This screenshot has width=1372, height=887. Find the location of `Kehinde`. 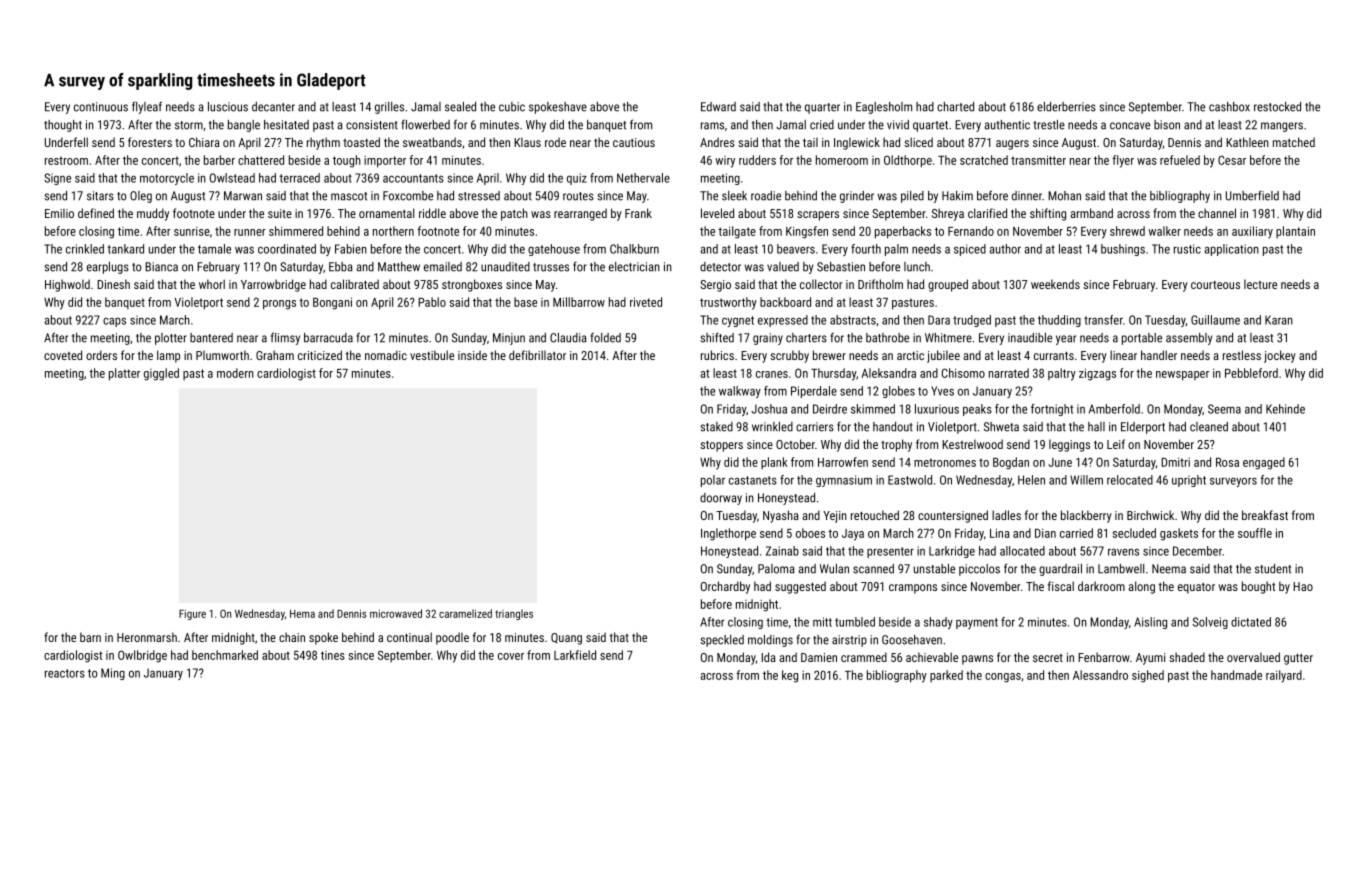

Kehinde is located at coordinates (1285, 409).
